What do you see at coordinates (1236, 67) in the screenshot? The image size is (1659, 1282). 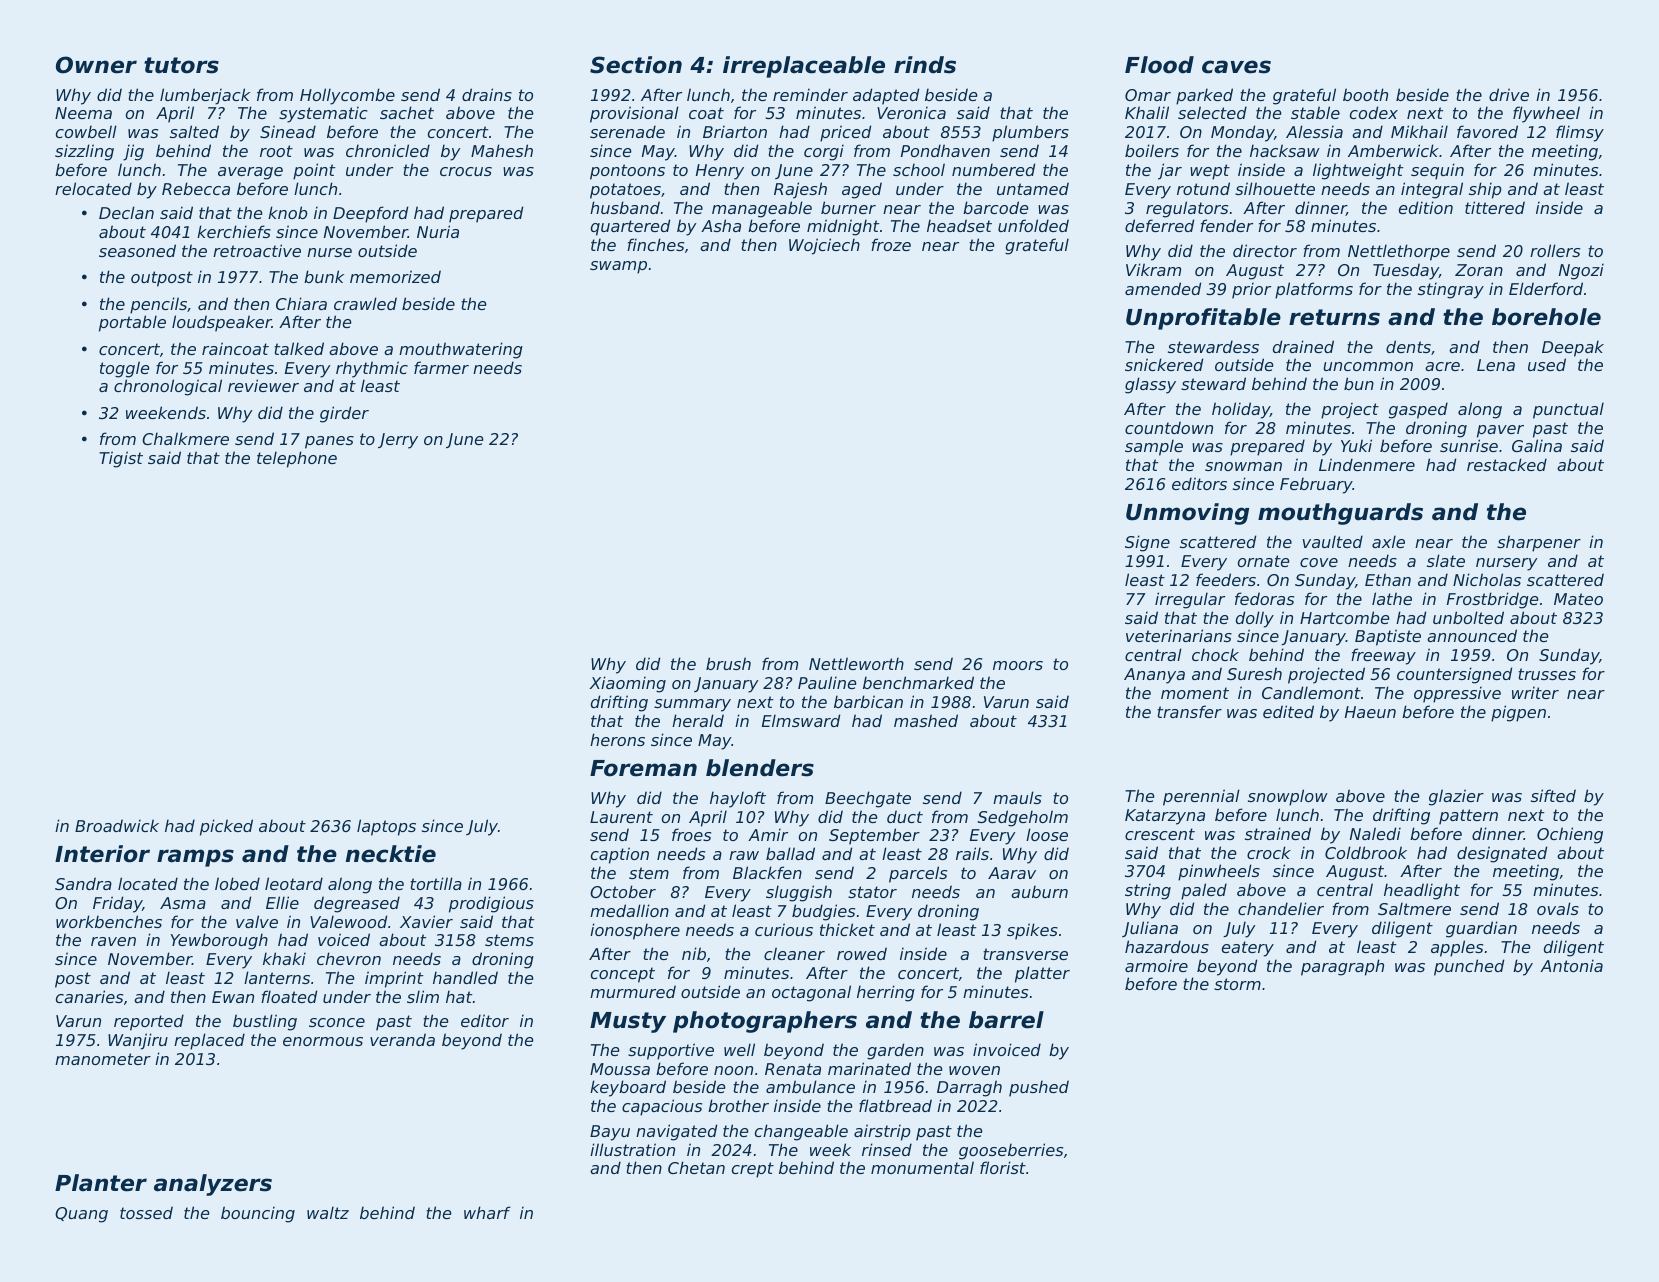 I see `caves` at bounding box center [1236, 67].
